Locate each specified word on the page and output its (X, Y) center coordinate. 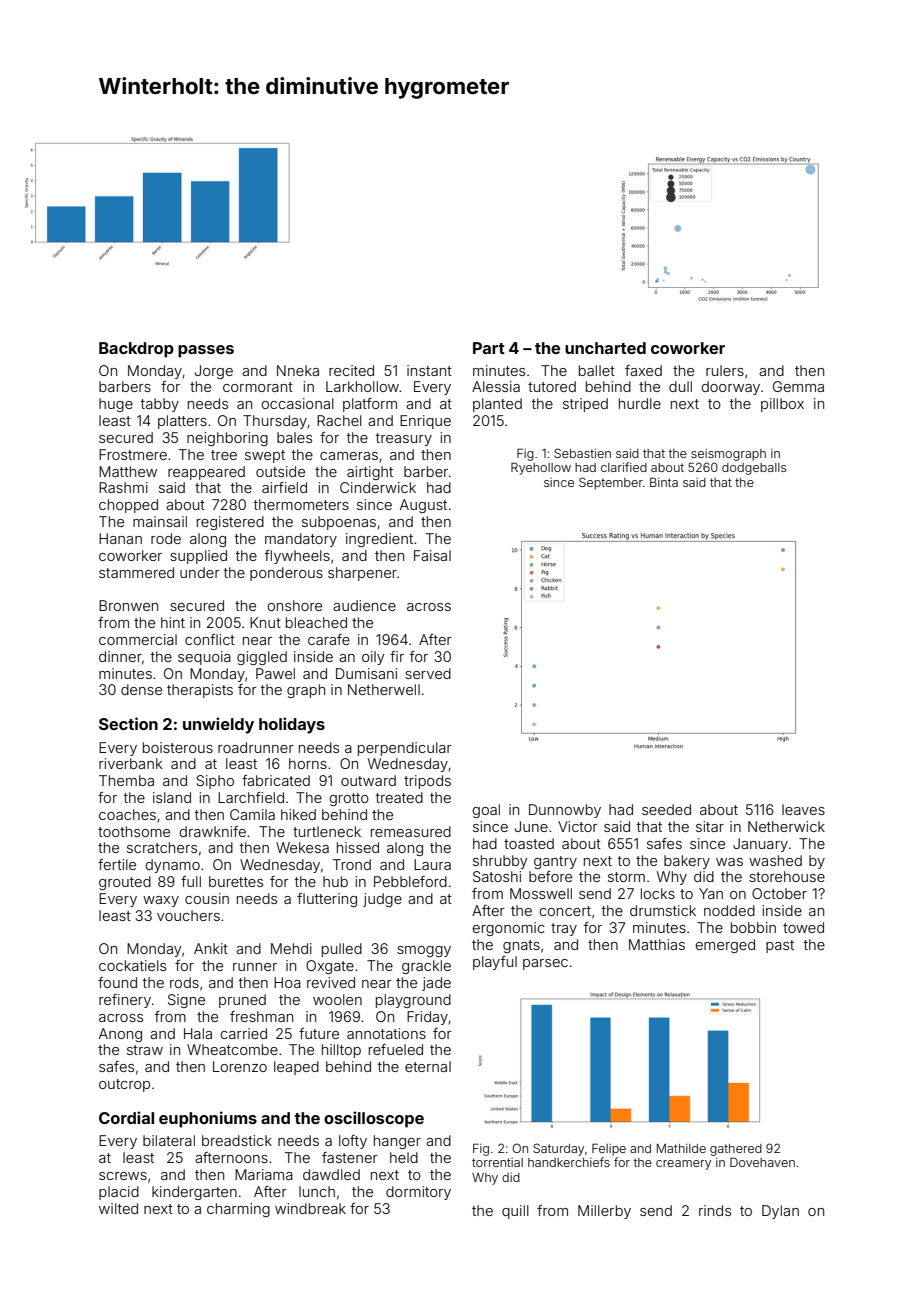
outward (368, 780)
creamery (683, 1165)
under (200, 572)
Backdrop (136, 350)
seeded (666, 809)
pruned (242, 1001)
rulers (725, 370)
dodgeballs (754, 469)
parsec (545, 964)
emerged (725, 946)
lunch (317, 1191)
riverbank (130, 763)
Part (489, 348)
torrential (497, 1162)
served (428, 673)
